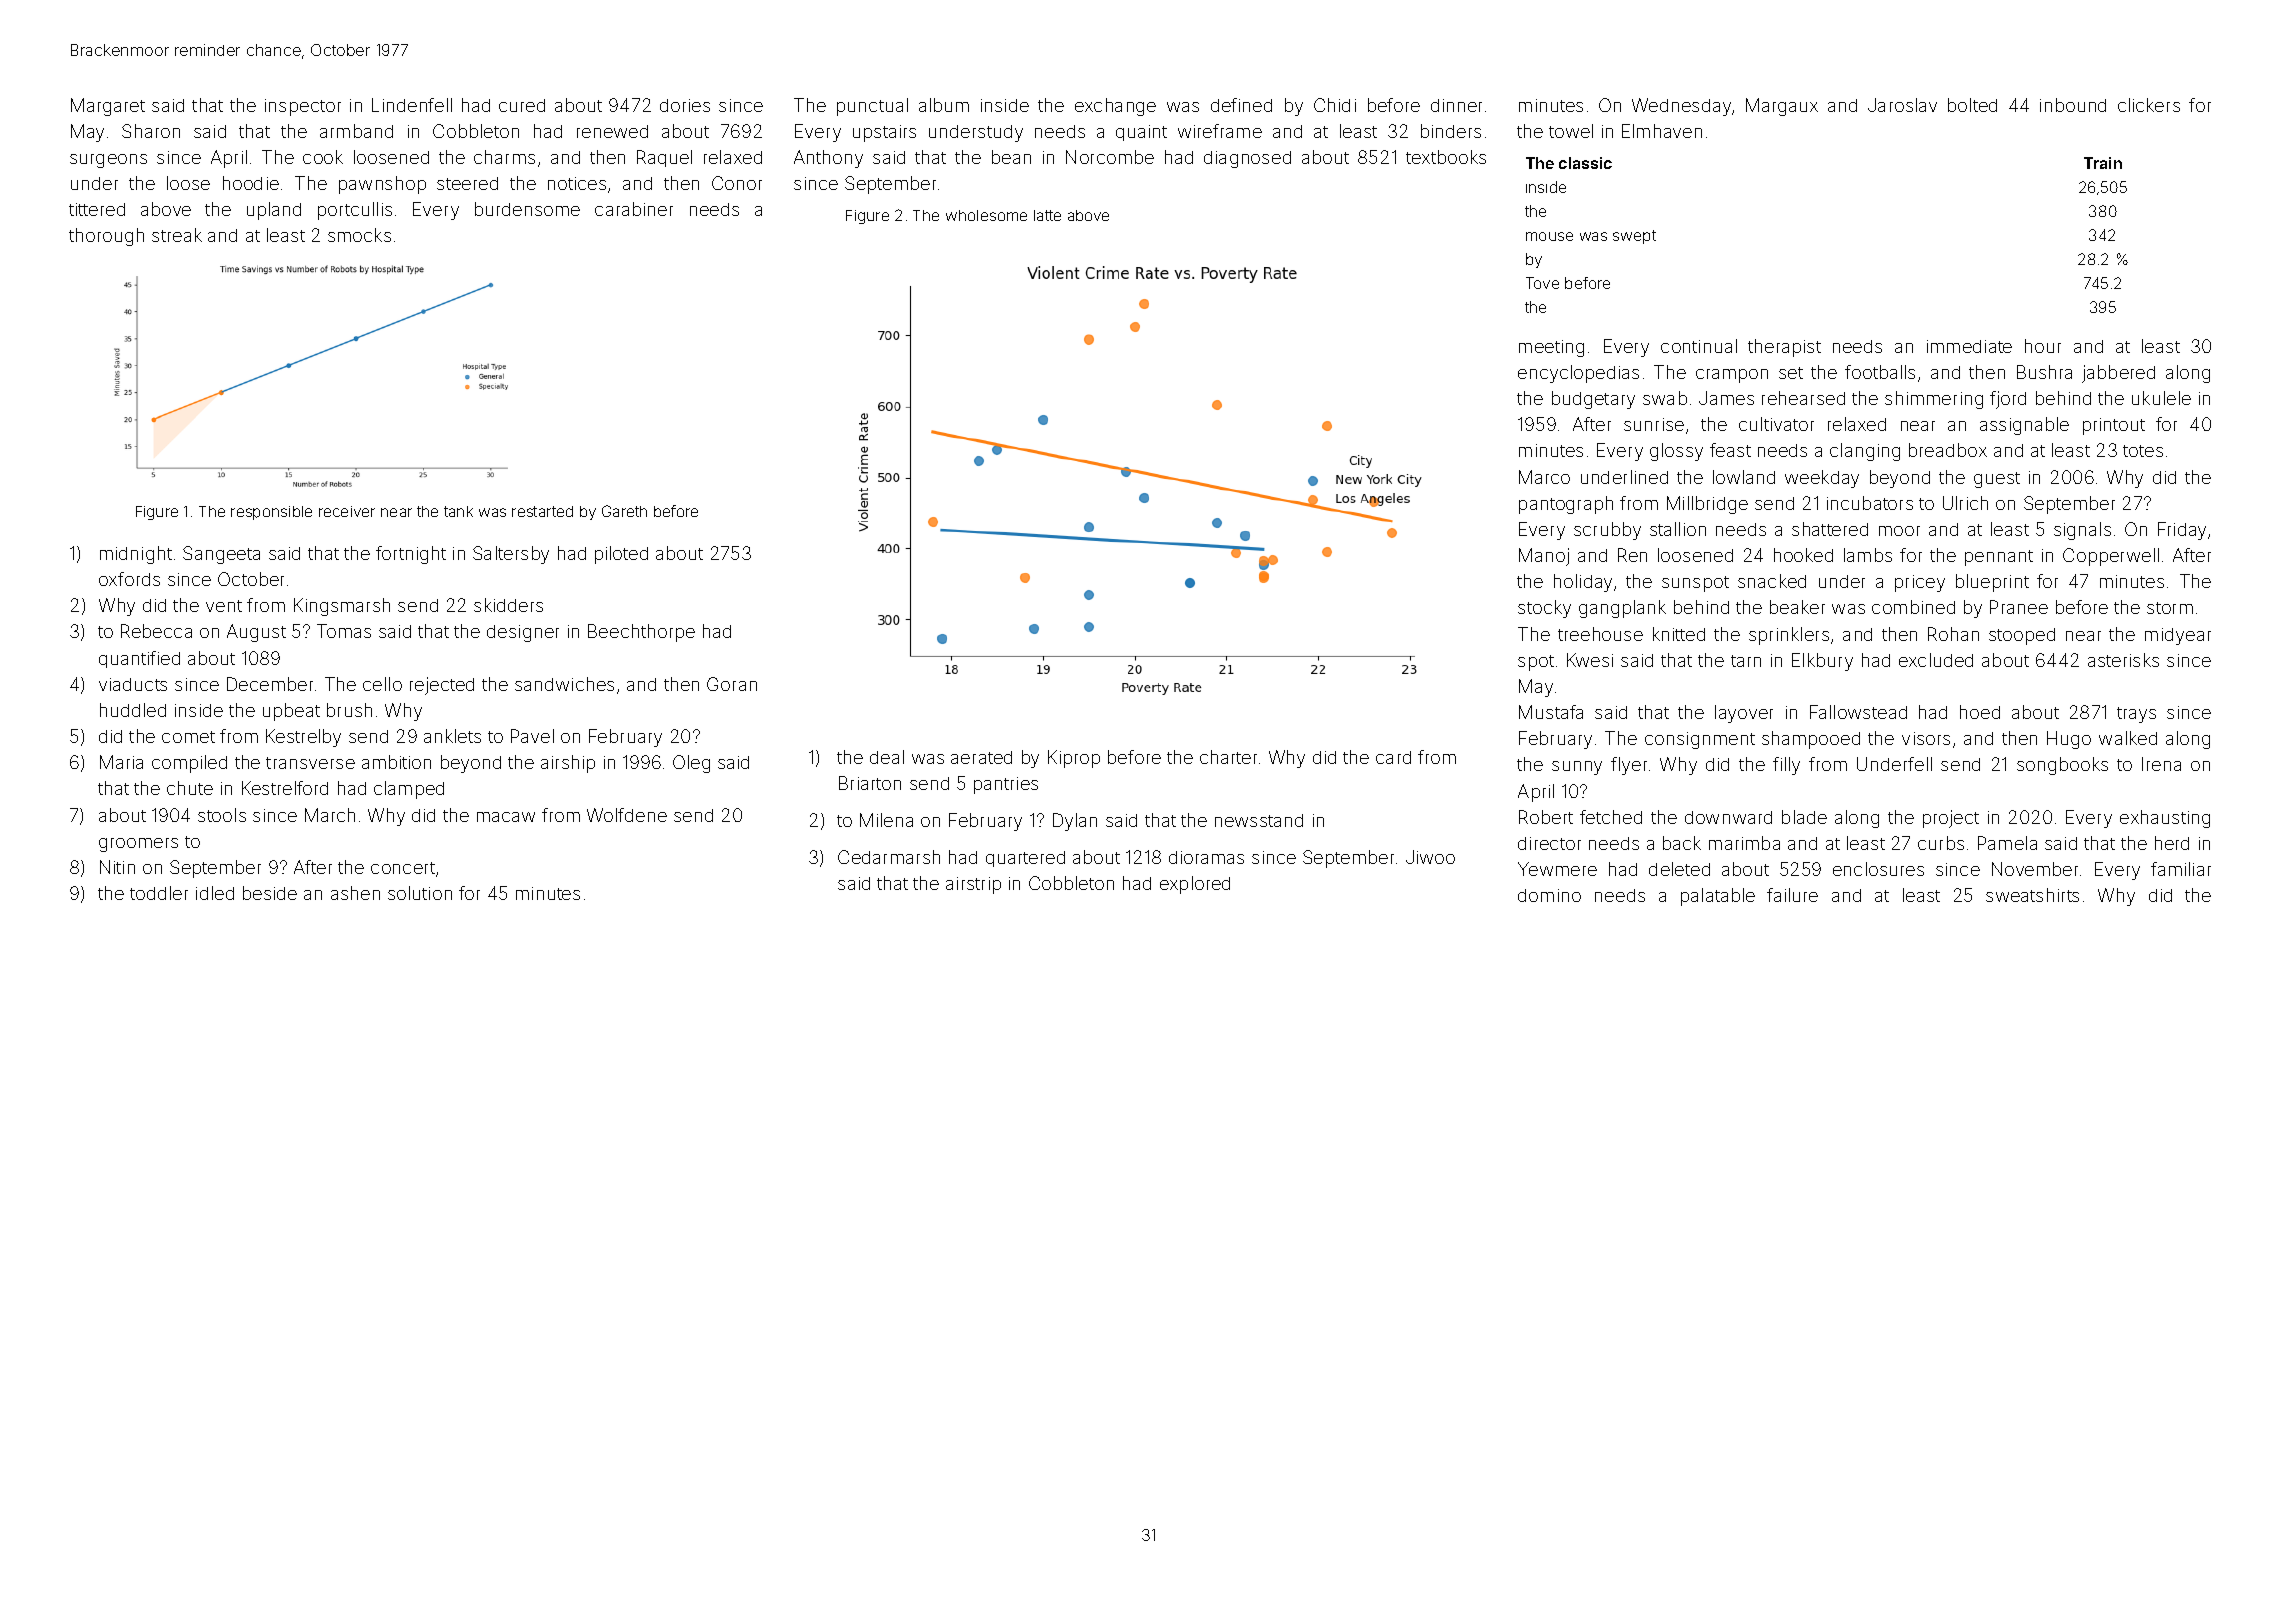 This screenshot has width=2282, height=1614. I want to click on pricey, so click(1920, 583).
